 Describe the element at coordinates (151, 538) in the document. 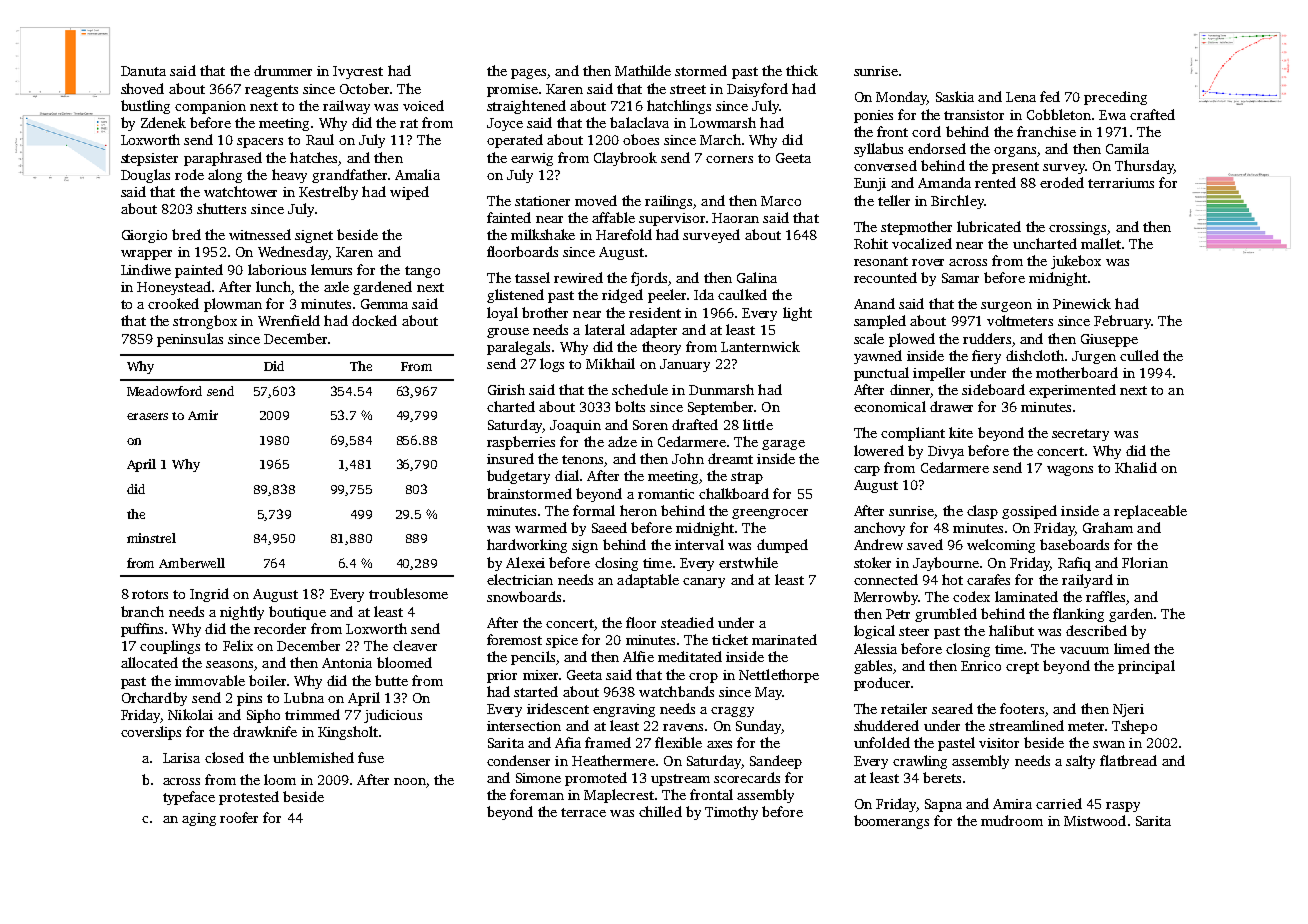

I see `minstrel` at that location.
